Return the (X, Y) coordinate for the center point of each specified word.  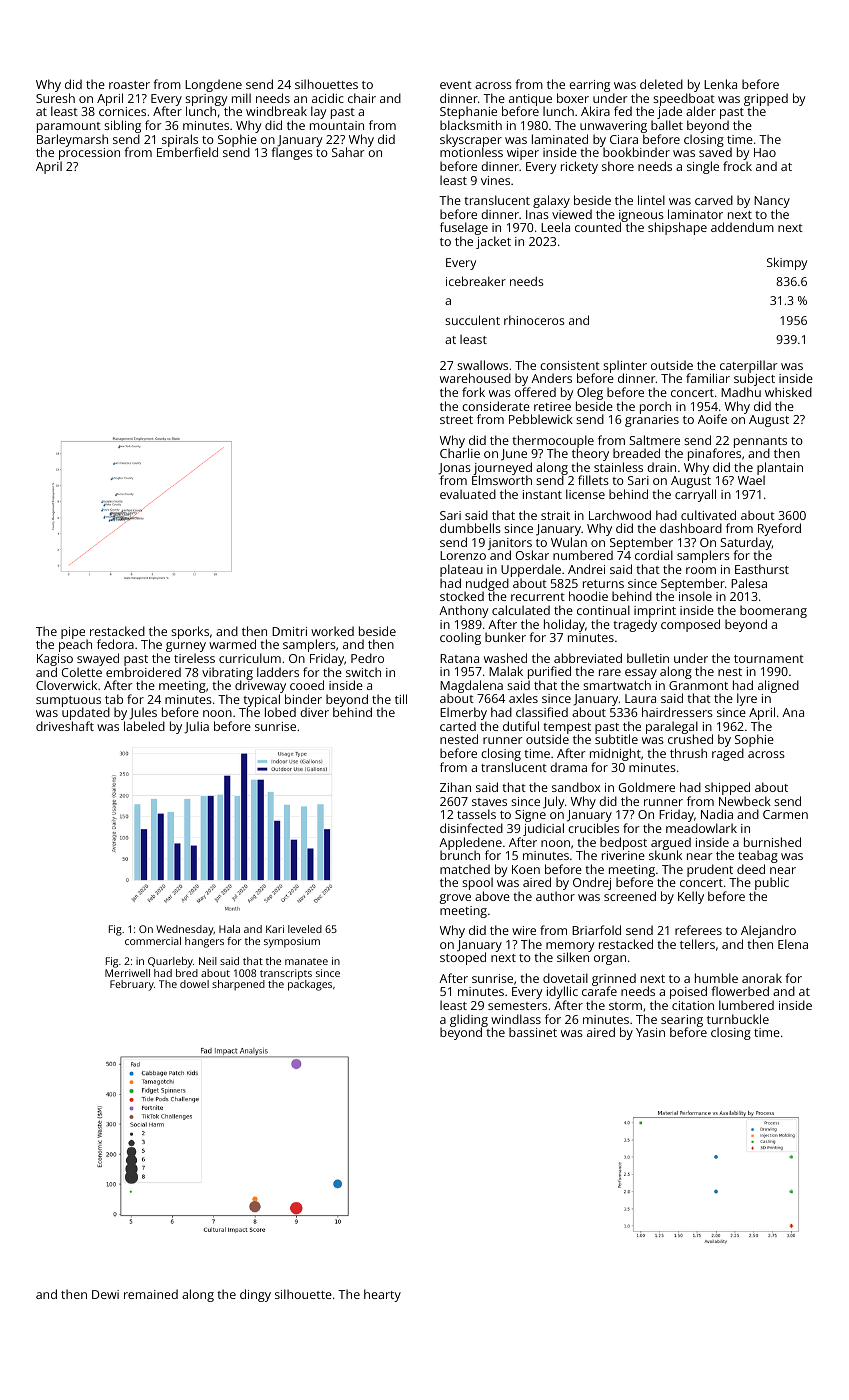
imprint (655, 612)
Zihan (455, 787)
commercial (153, 941)
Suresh (55, 98)
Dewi (105, 1294)
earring (589, 86)
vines (495, 180)
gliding (469, 1021)
